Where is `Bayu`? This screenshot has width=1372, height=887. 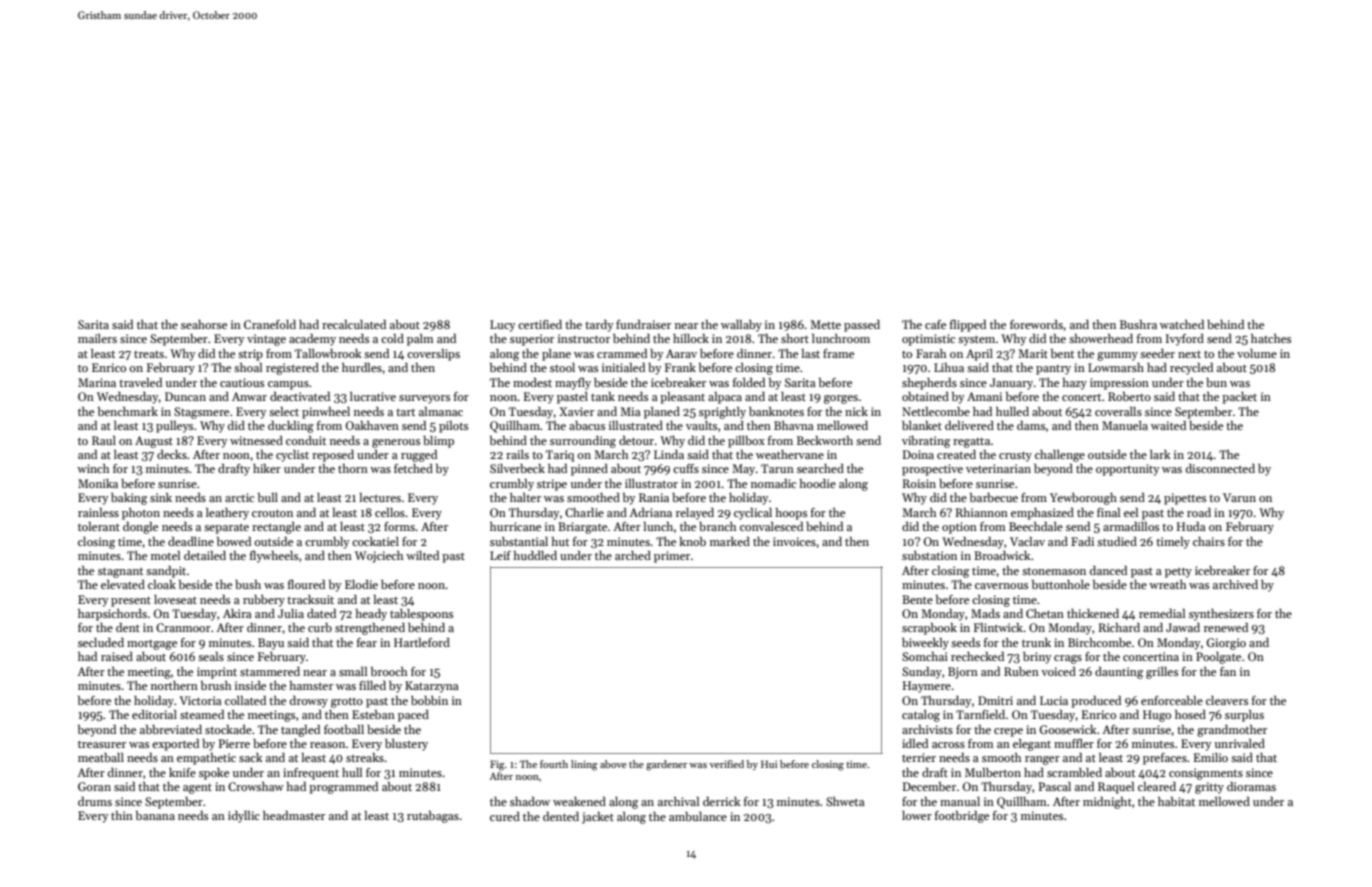
Bayu is located at coordinates (271, 644).
